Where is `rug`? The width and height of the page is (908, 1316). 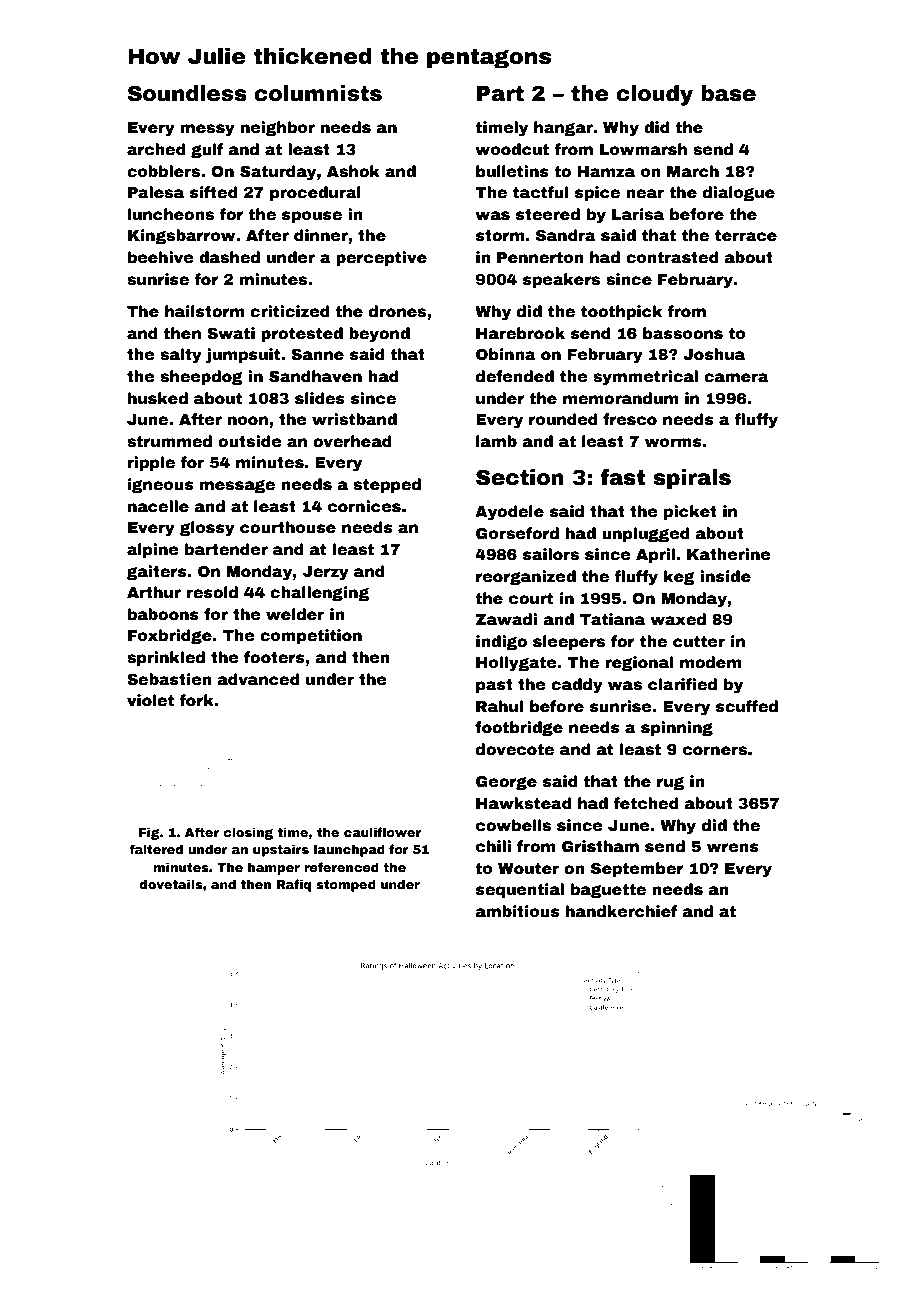
rug is located at coordinates (670, 783).
